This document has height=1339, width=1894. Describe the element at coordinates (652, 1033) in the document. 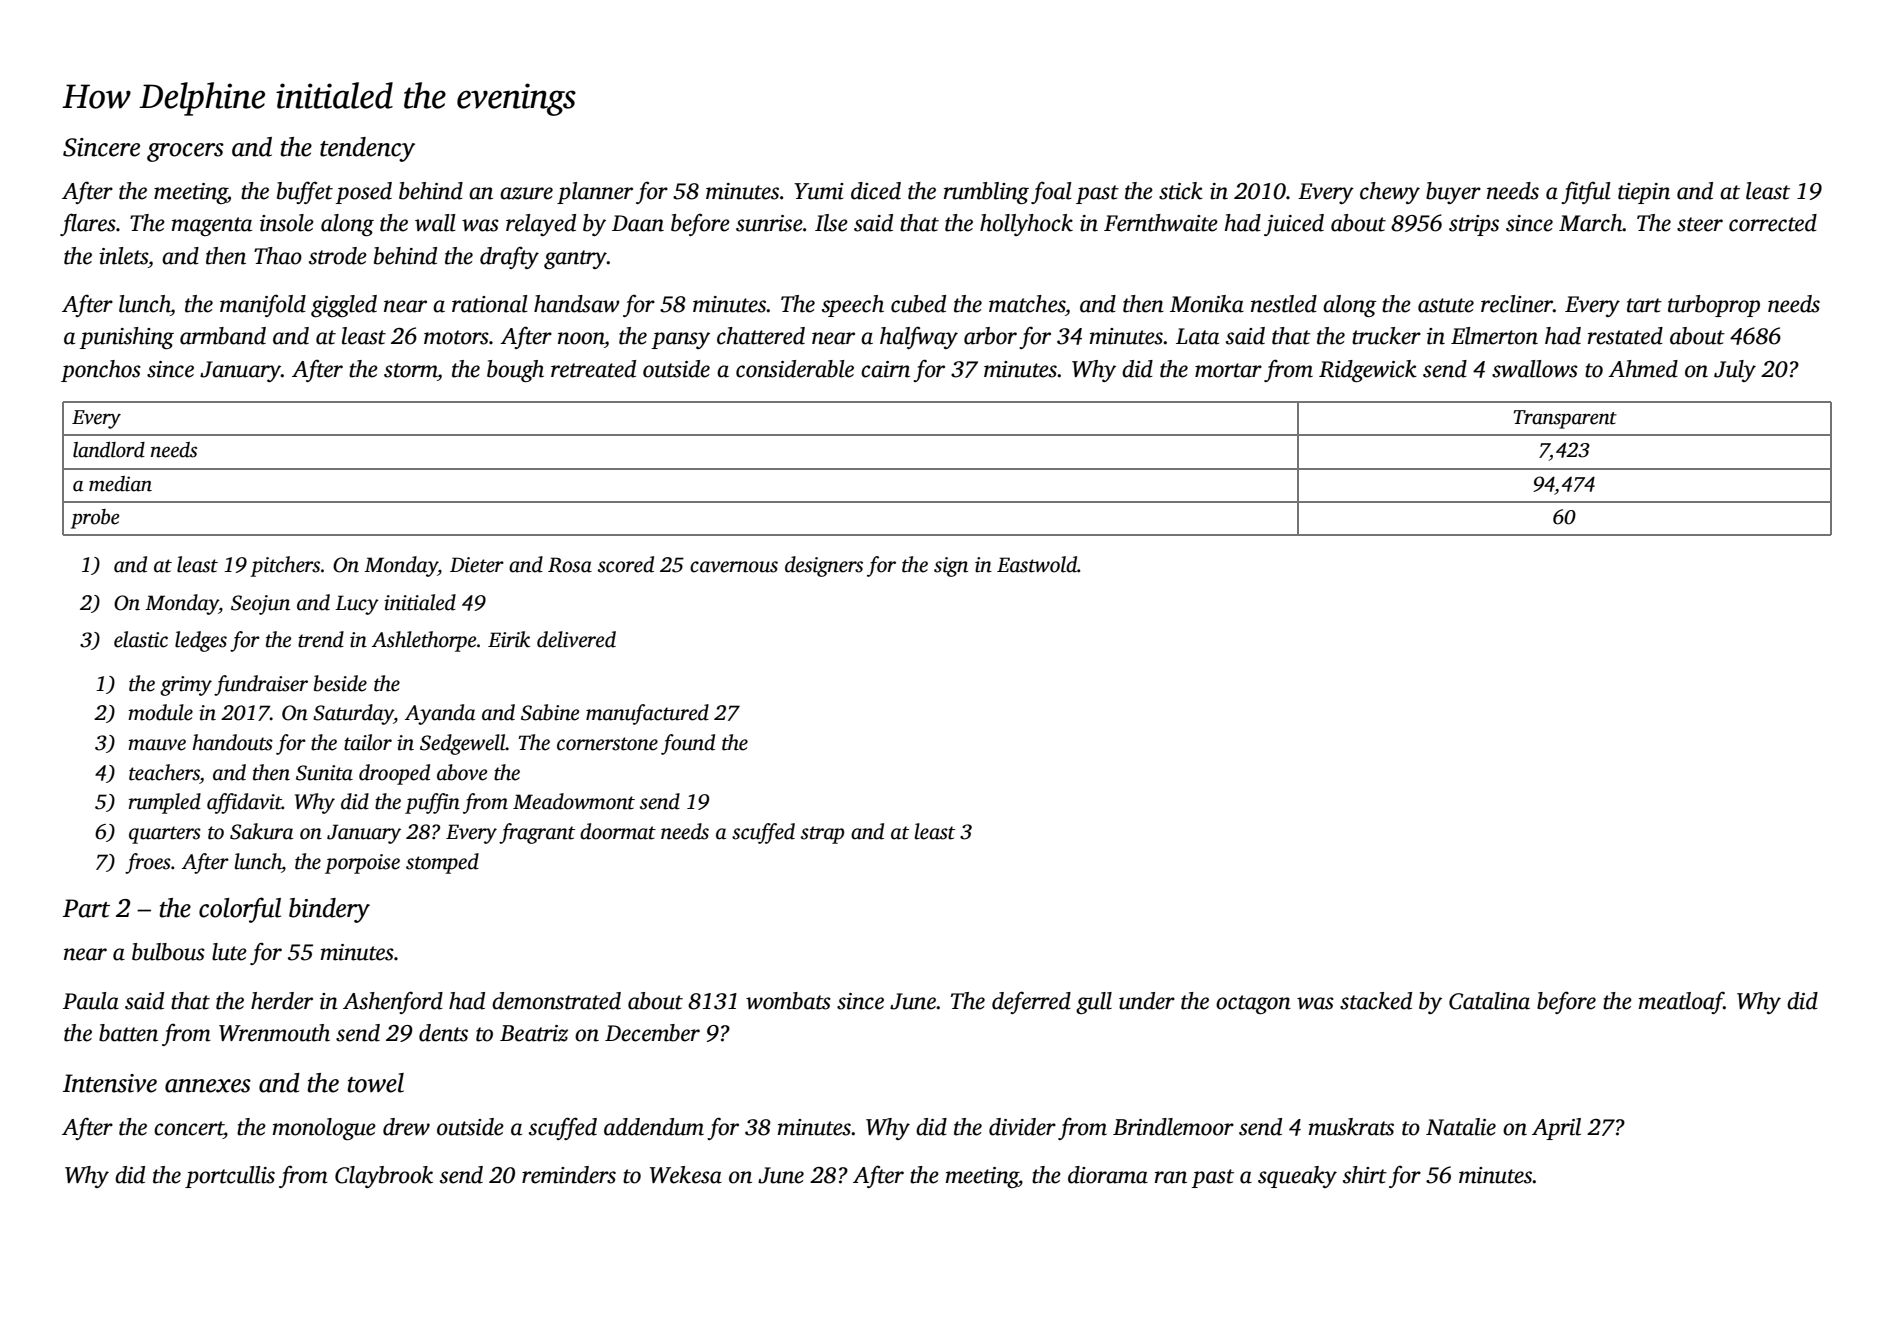

I see `December` at that location.
